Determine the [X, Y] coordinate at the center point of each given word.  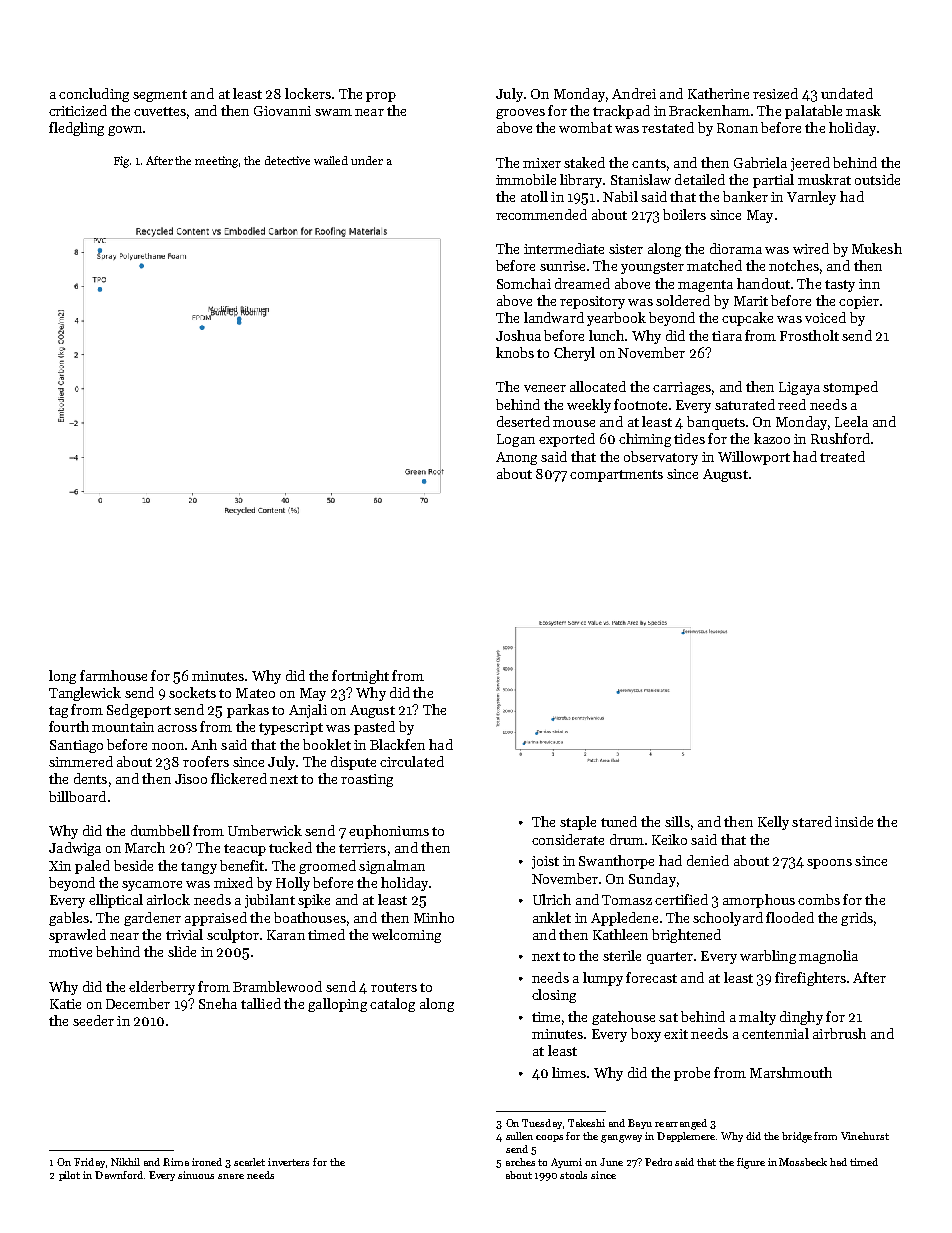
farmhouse [113, 675]
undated [847, 93]
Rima [176, 1162]
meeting [216, 162]
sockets [192, 692]
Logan [516, 440]
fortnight [360, 677]
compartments [616, 476]
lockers [308, 93]
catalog [392, 1005]
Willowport [754, 458]
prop [381, 97]
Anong [516, 458]
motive [70, 952]
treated [842, 456]
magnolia [828, 957]
